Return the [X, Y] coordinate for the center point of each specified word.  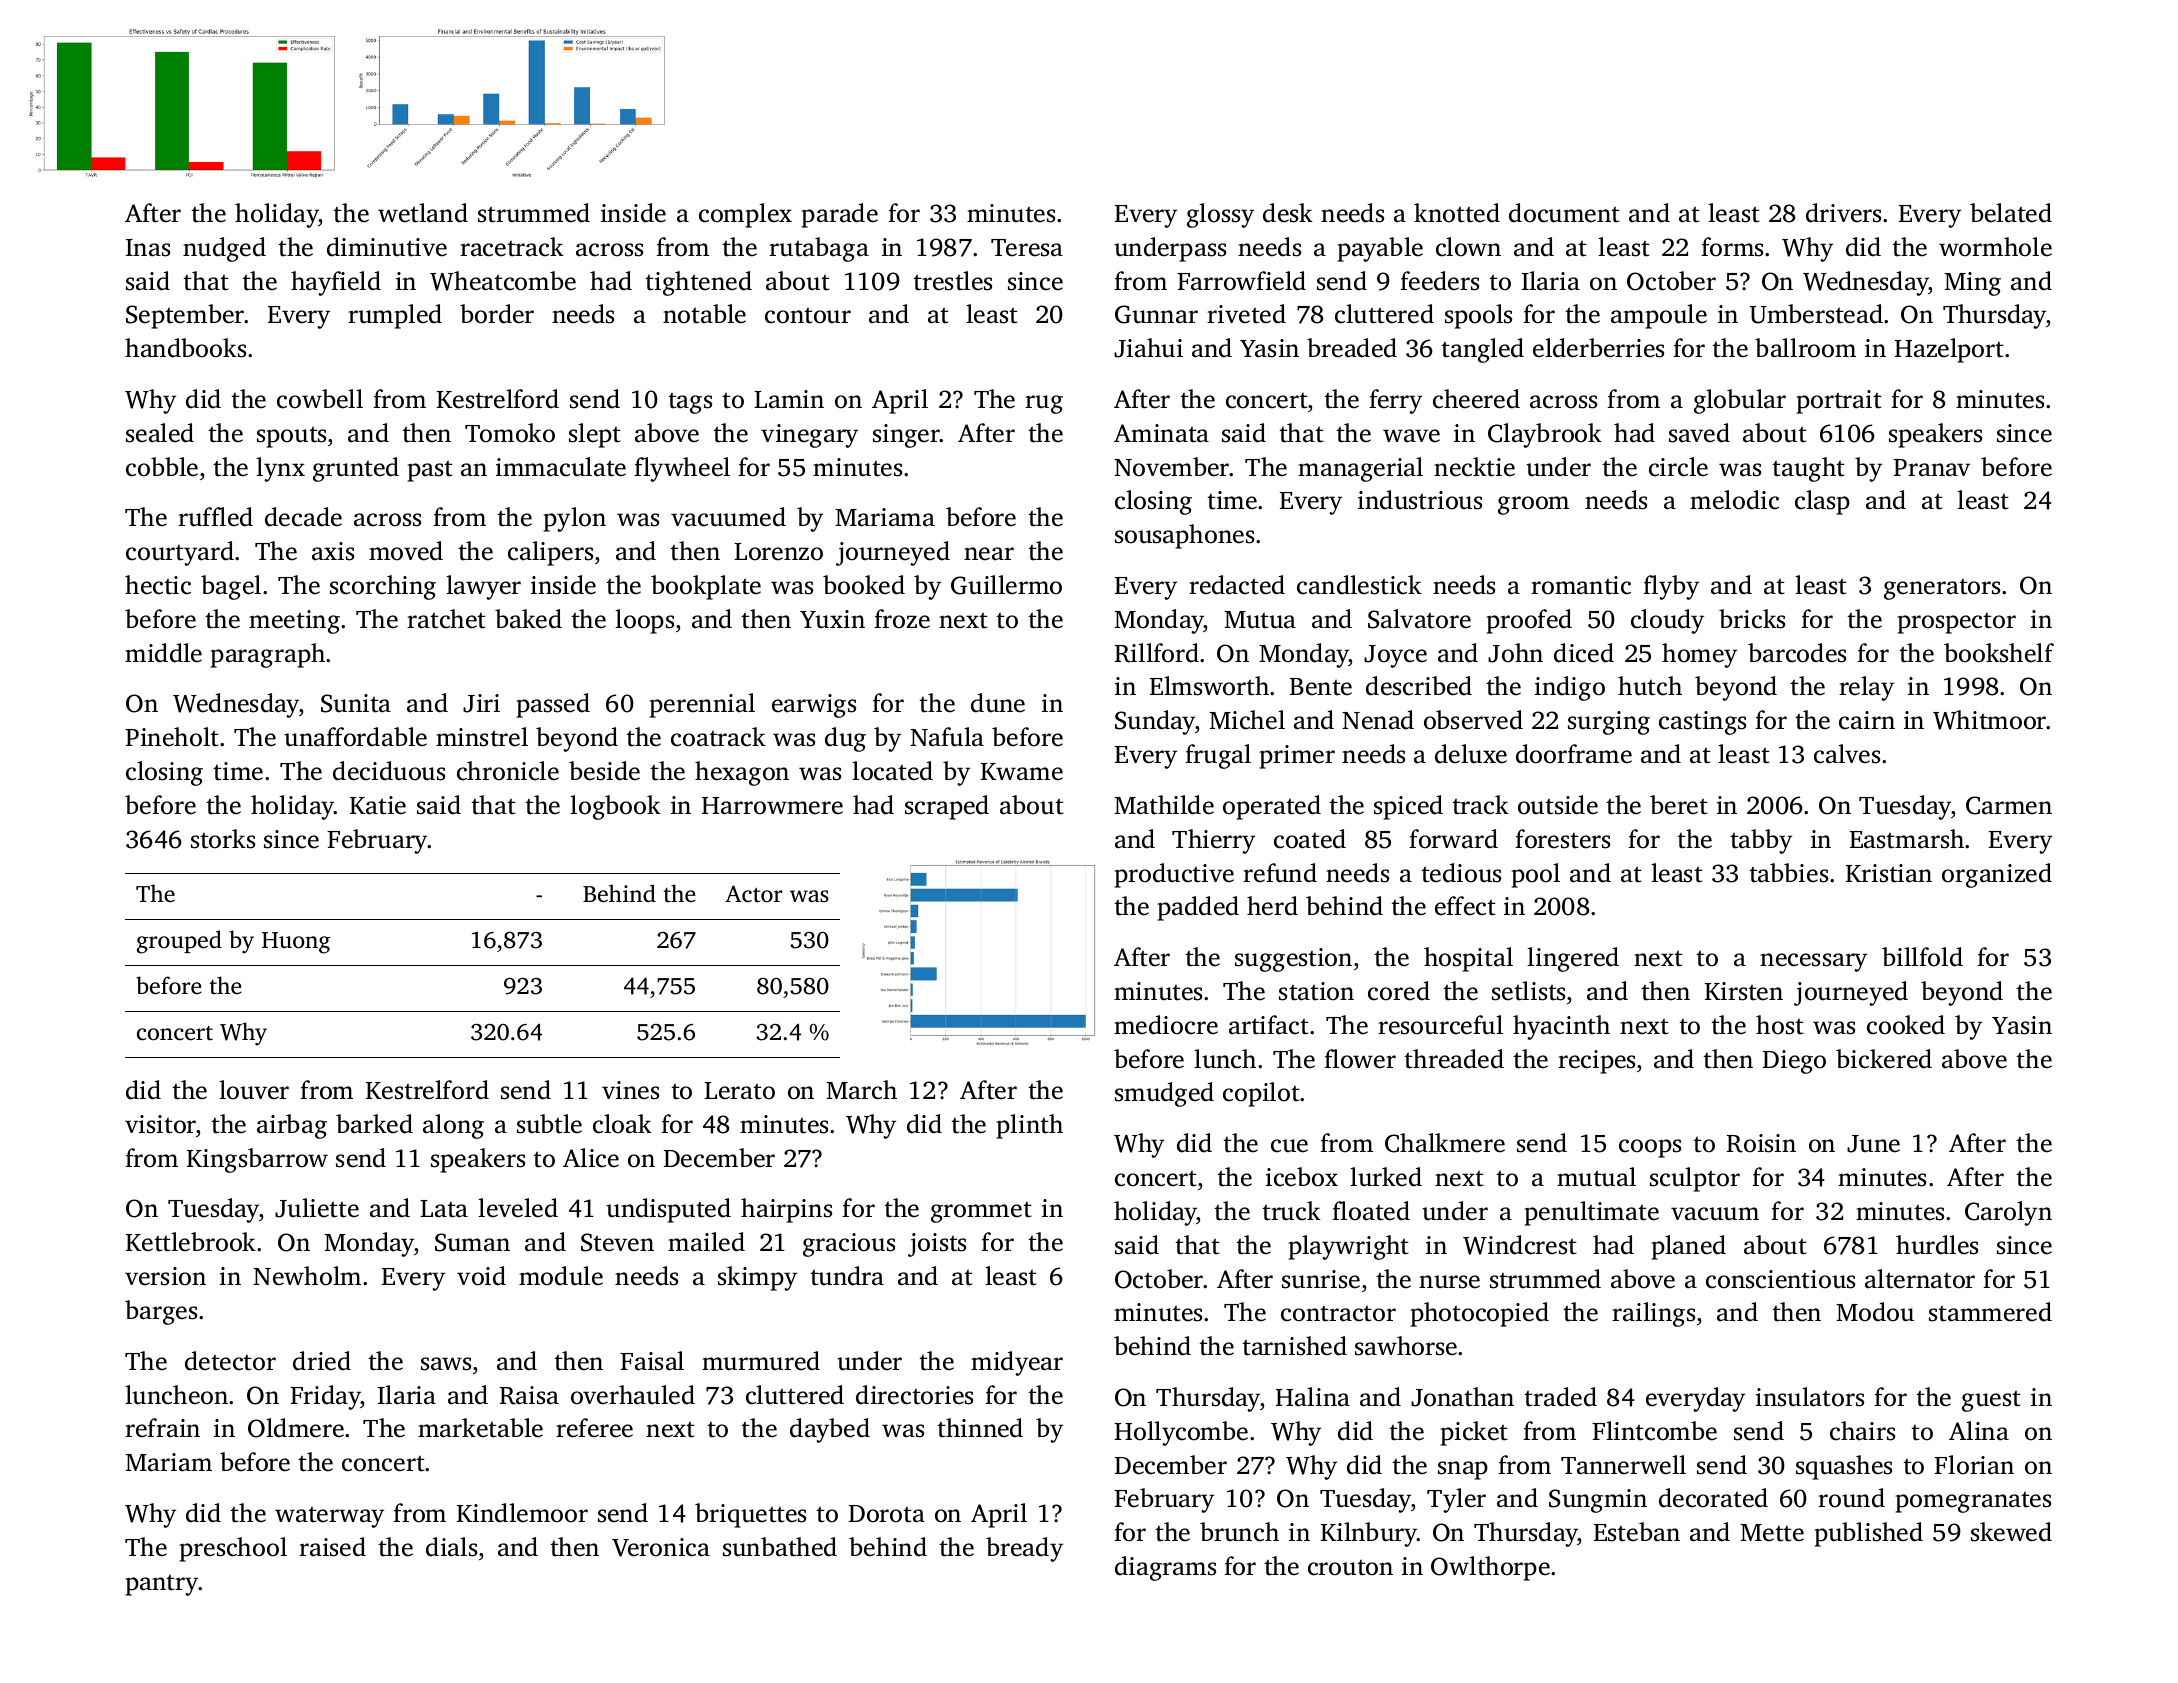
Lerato [739, 1091]
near [989, 554]
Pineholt [172, 737]
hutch [1650, 686]
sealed [160, 433]
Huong [296, 943]
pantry [162, 1585]
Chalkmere [1445, 1143]
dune [998, 703]
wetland [423, 213]
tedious [1461, 873]
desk [1288, 213]
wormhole [1995, 247]
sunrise [1321, 1279]
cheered [1476, 399]
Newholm [307, 1276]
